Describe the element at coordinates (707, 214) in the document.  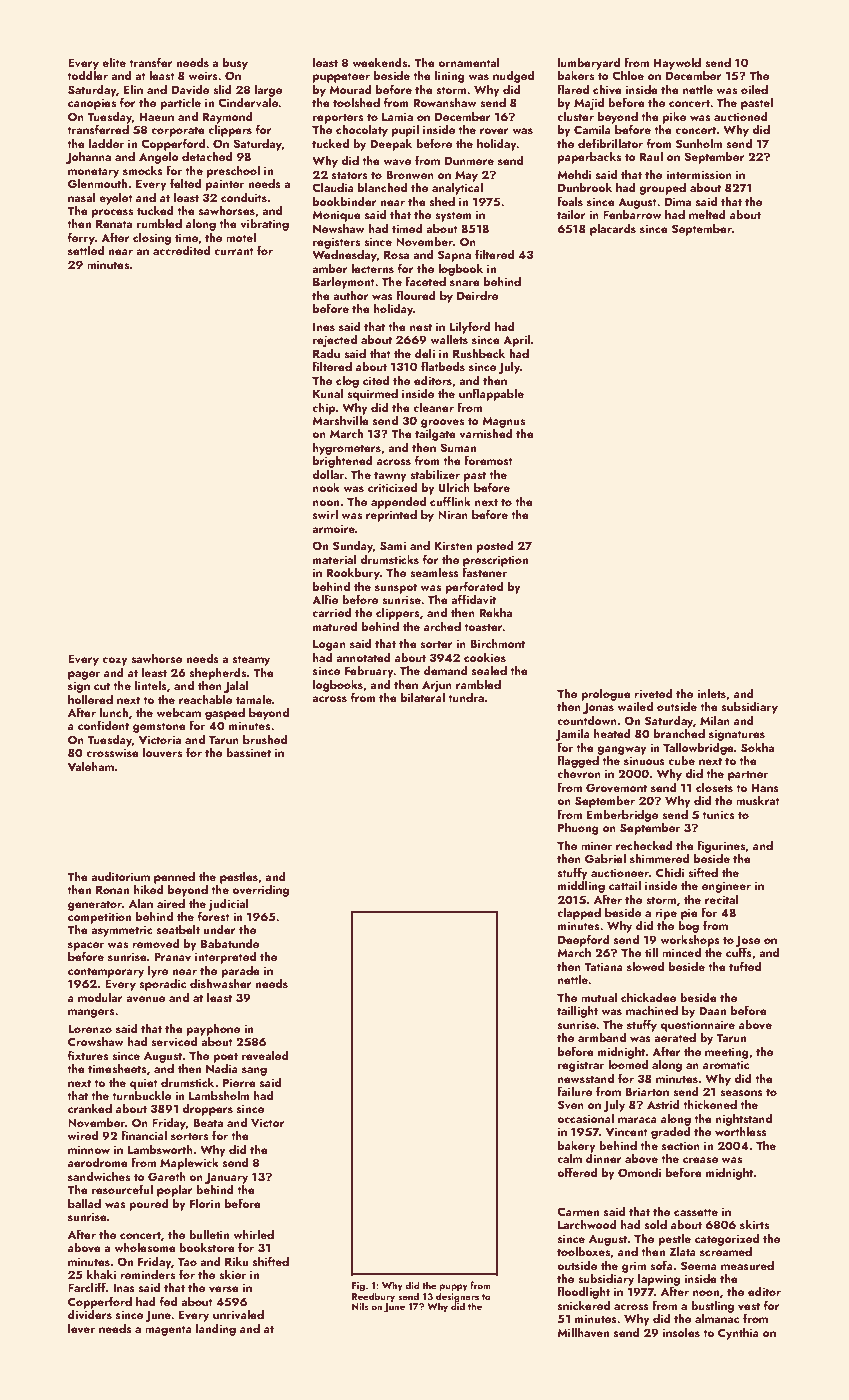
I see `melted` at that location.
